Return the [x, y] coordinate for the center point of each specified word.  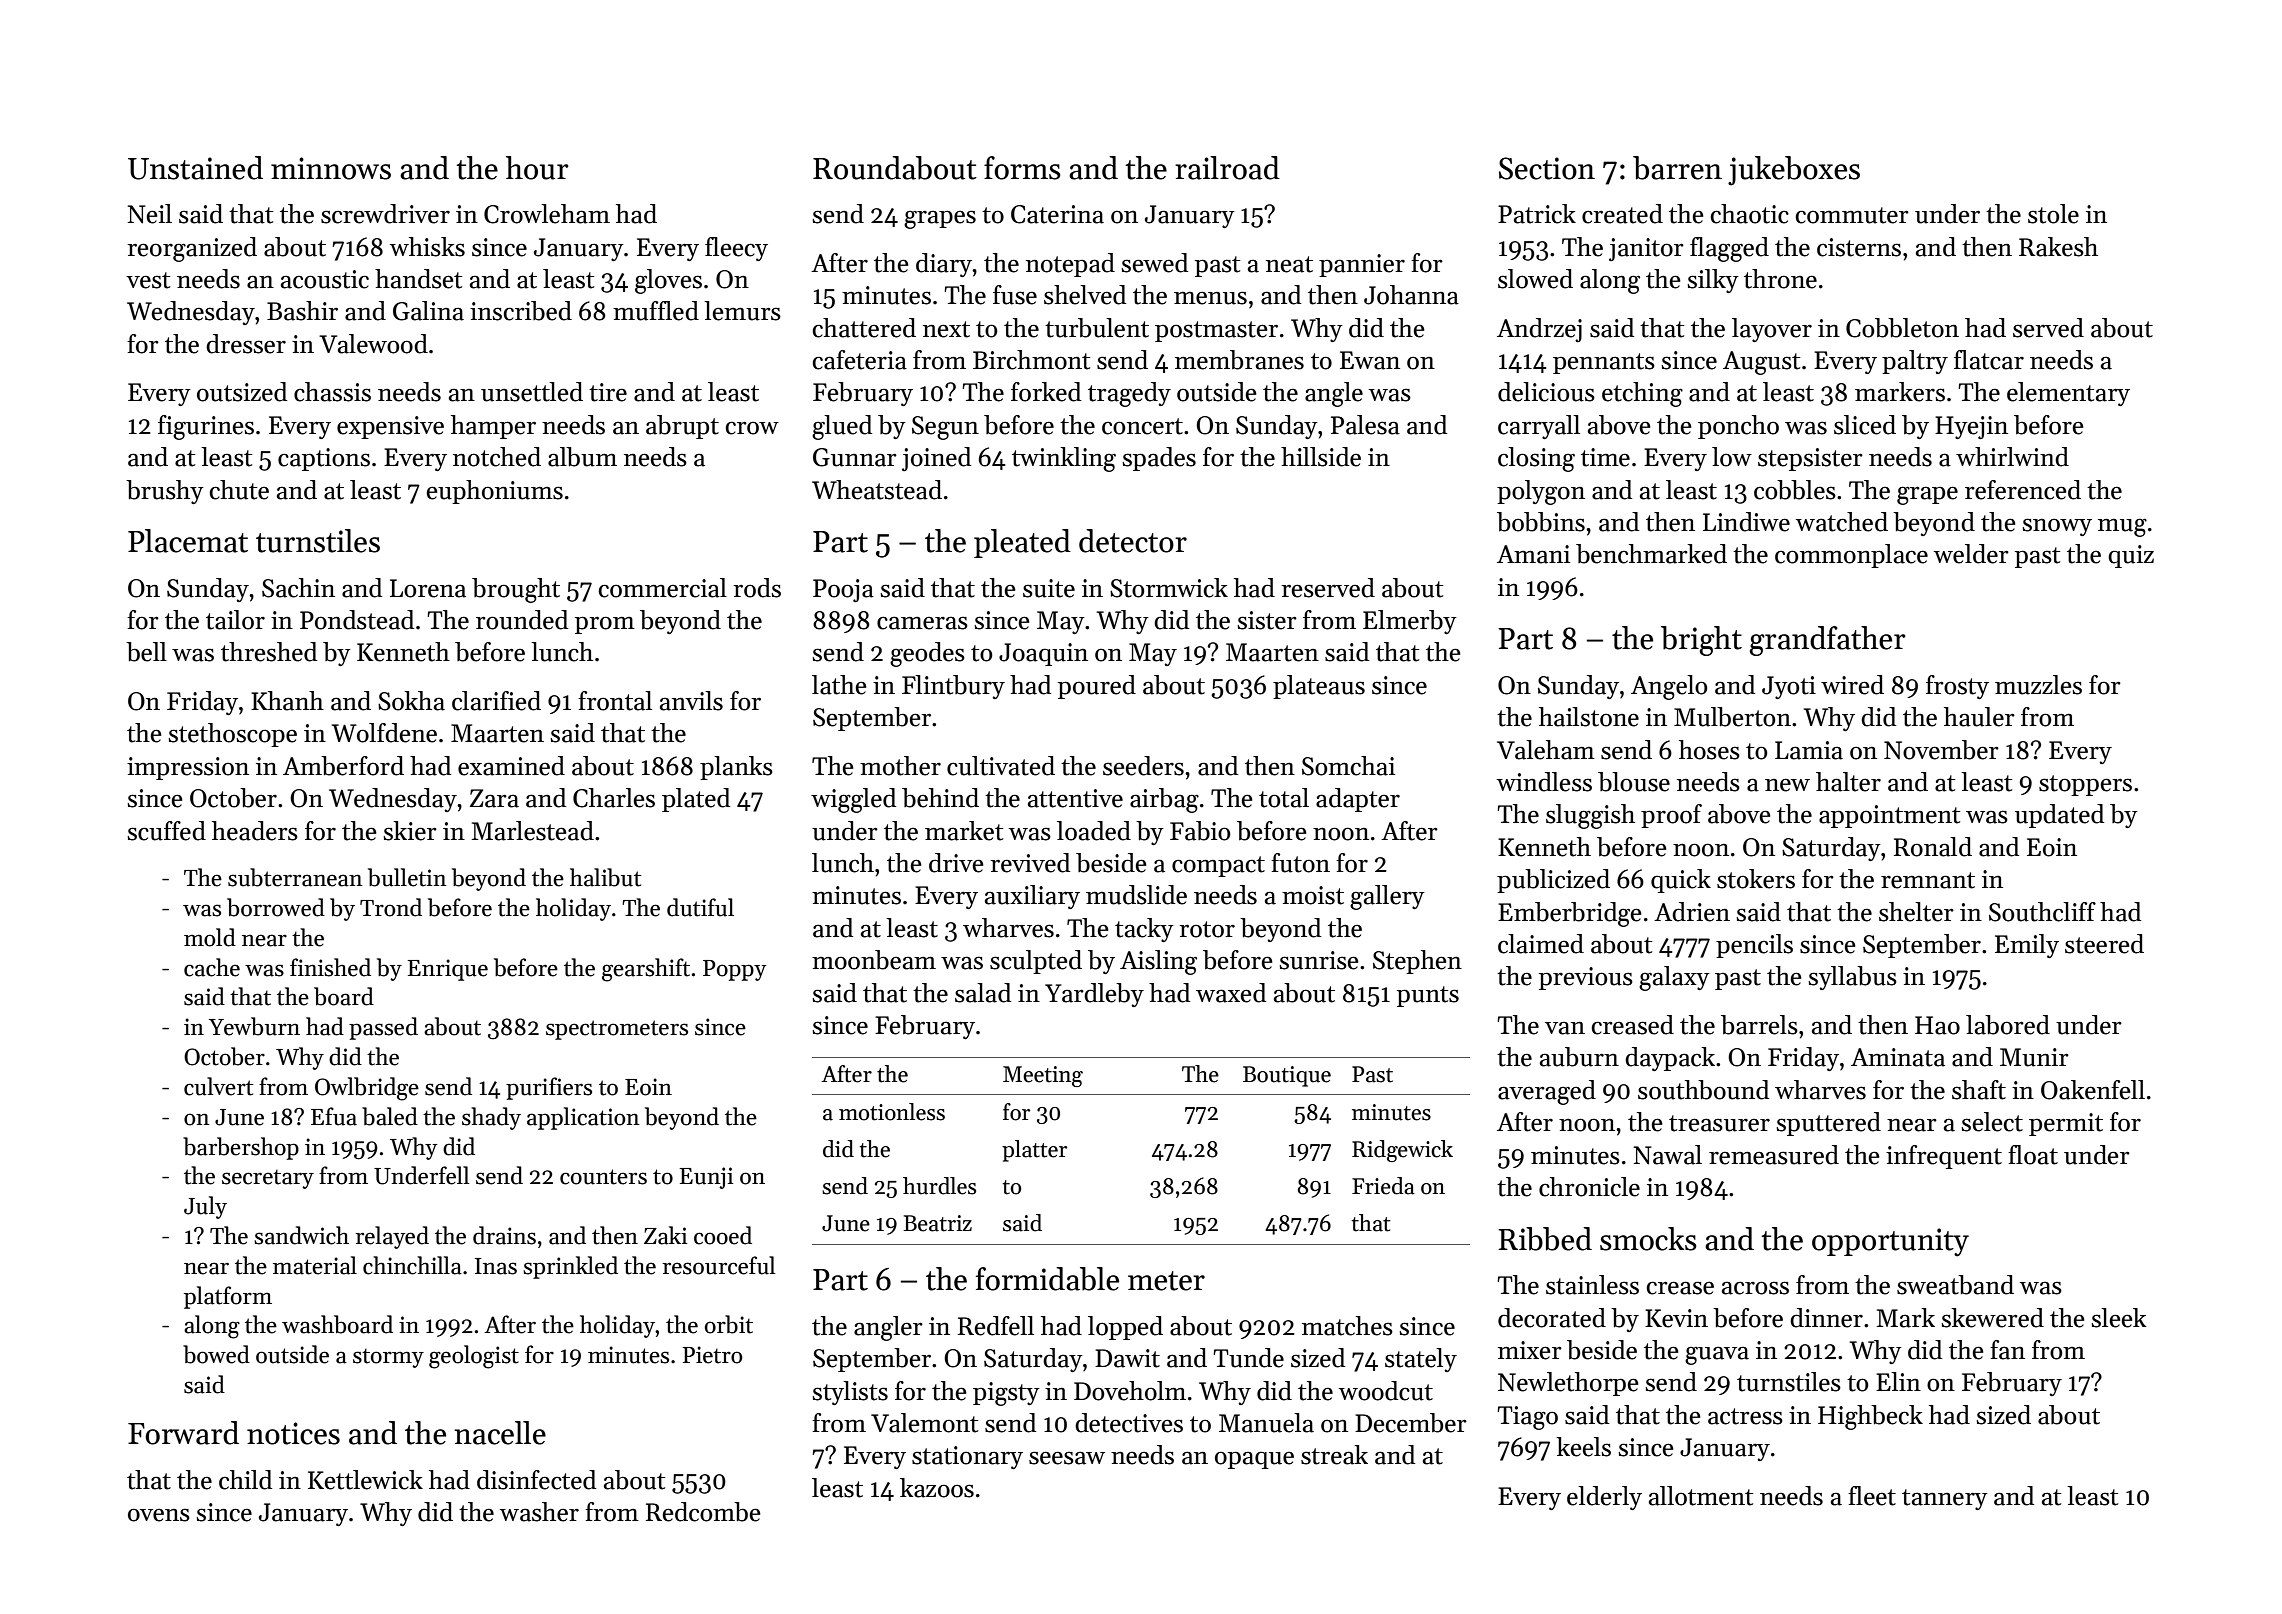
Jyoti [1789, 687]
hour [537, 168]
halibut [605, 877]
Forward [183, 1433]
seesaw [1067, 1458]
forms [1022, 168]
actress [1745, 1416]
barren [1677, 168]
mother [900, 766]
